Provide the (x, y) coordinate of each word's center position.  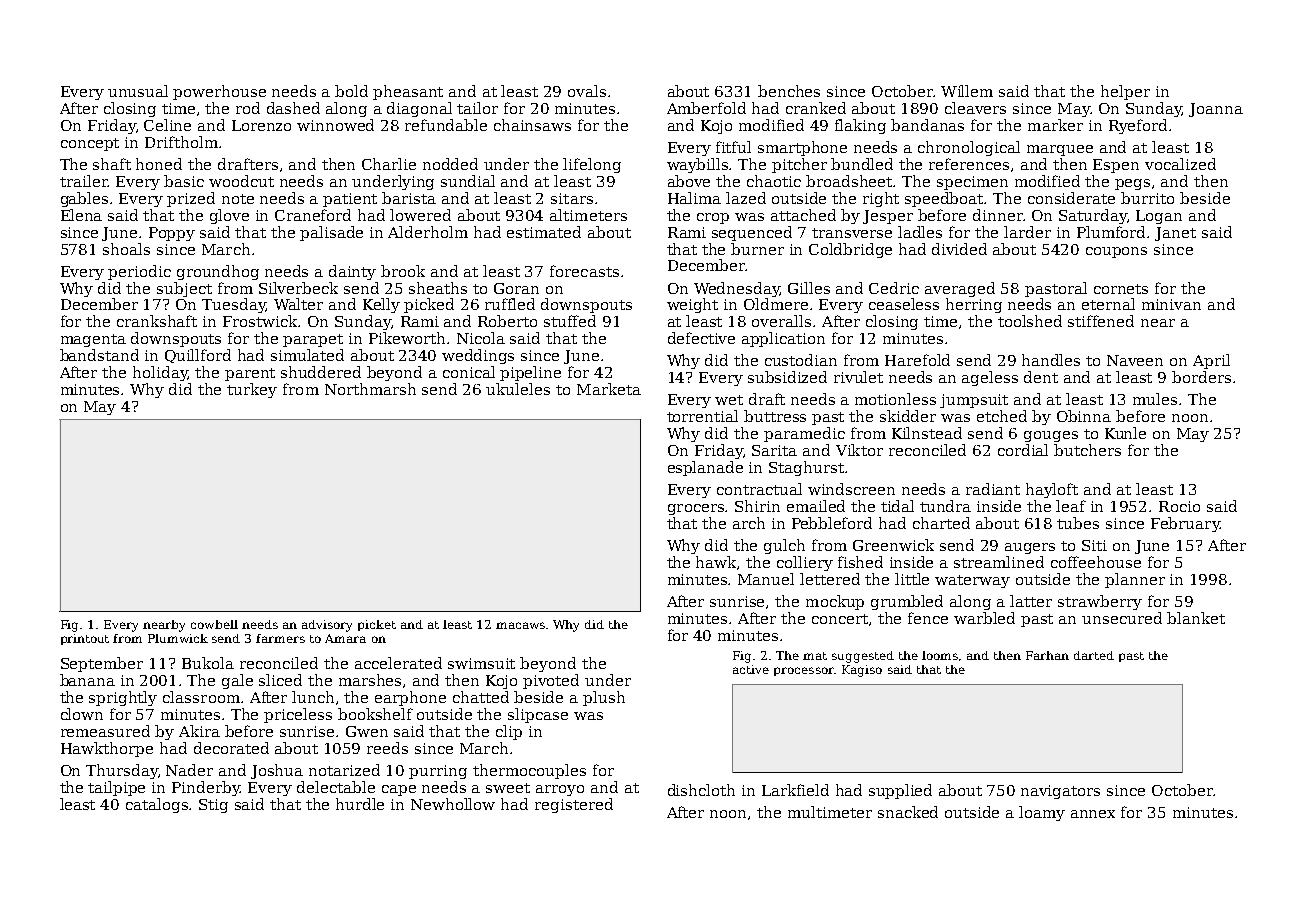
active (751, 669)
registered (574, 805)
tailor (477, 108)
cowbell (214, 624)
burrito (1147, 198)
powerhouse (219, 92)
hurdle (360, 804)
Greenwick (893, 545)
